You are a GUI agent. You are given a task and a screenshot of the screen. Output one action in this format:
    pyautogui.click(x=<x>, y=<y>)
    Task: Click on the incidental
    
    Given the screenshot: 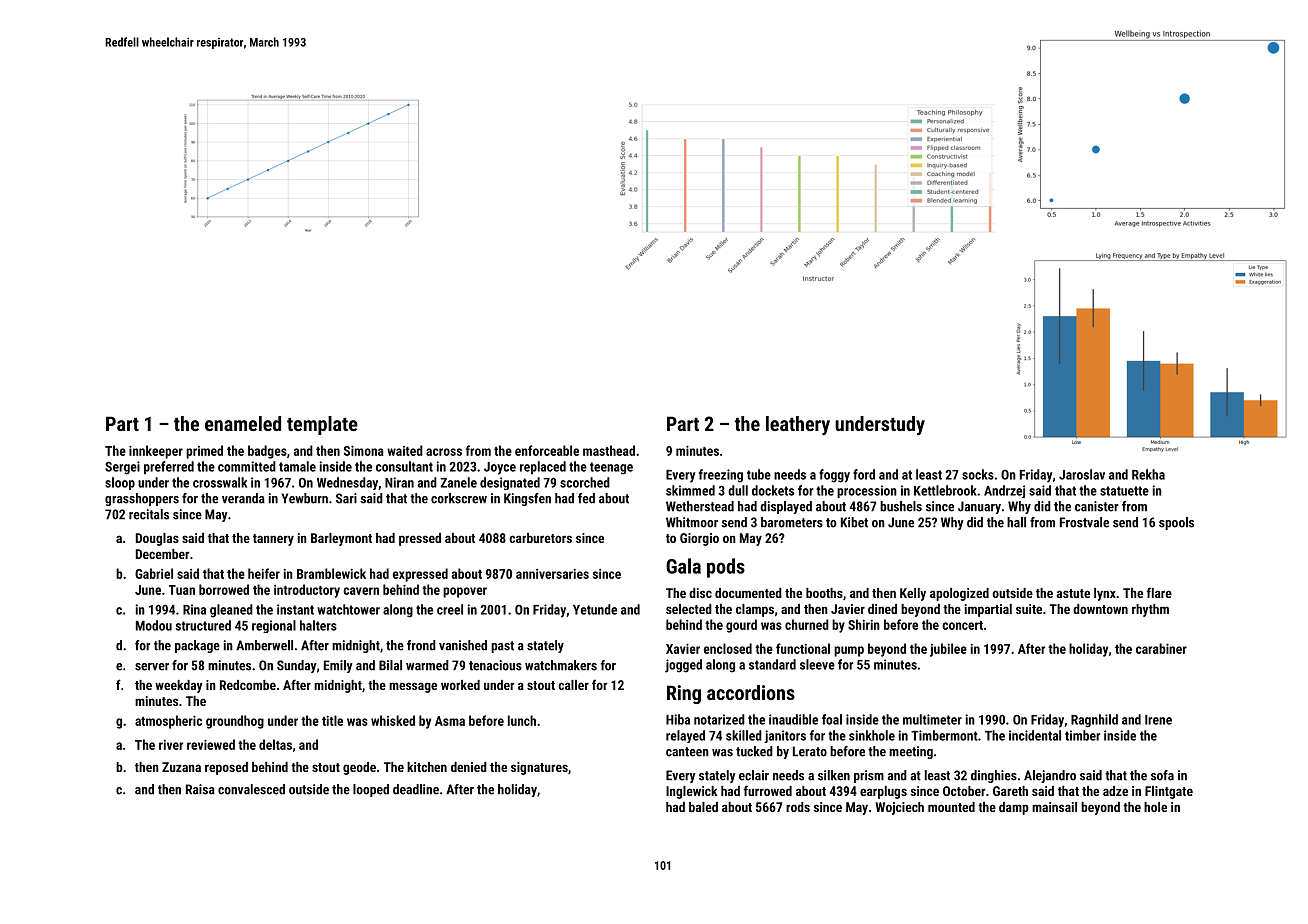 What is the action you would take?
    pyautogui.click(x=1035, y=735)
